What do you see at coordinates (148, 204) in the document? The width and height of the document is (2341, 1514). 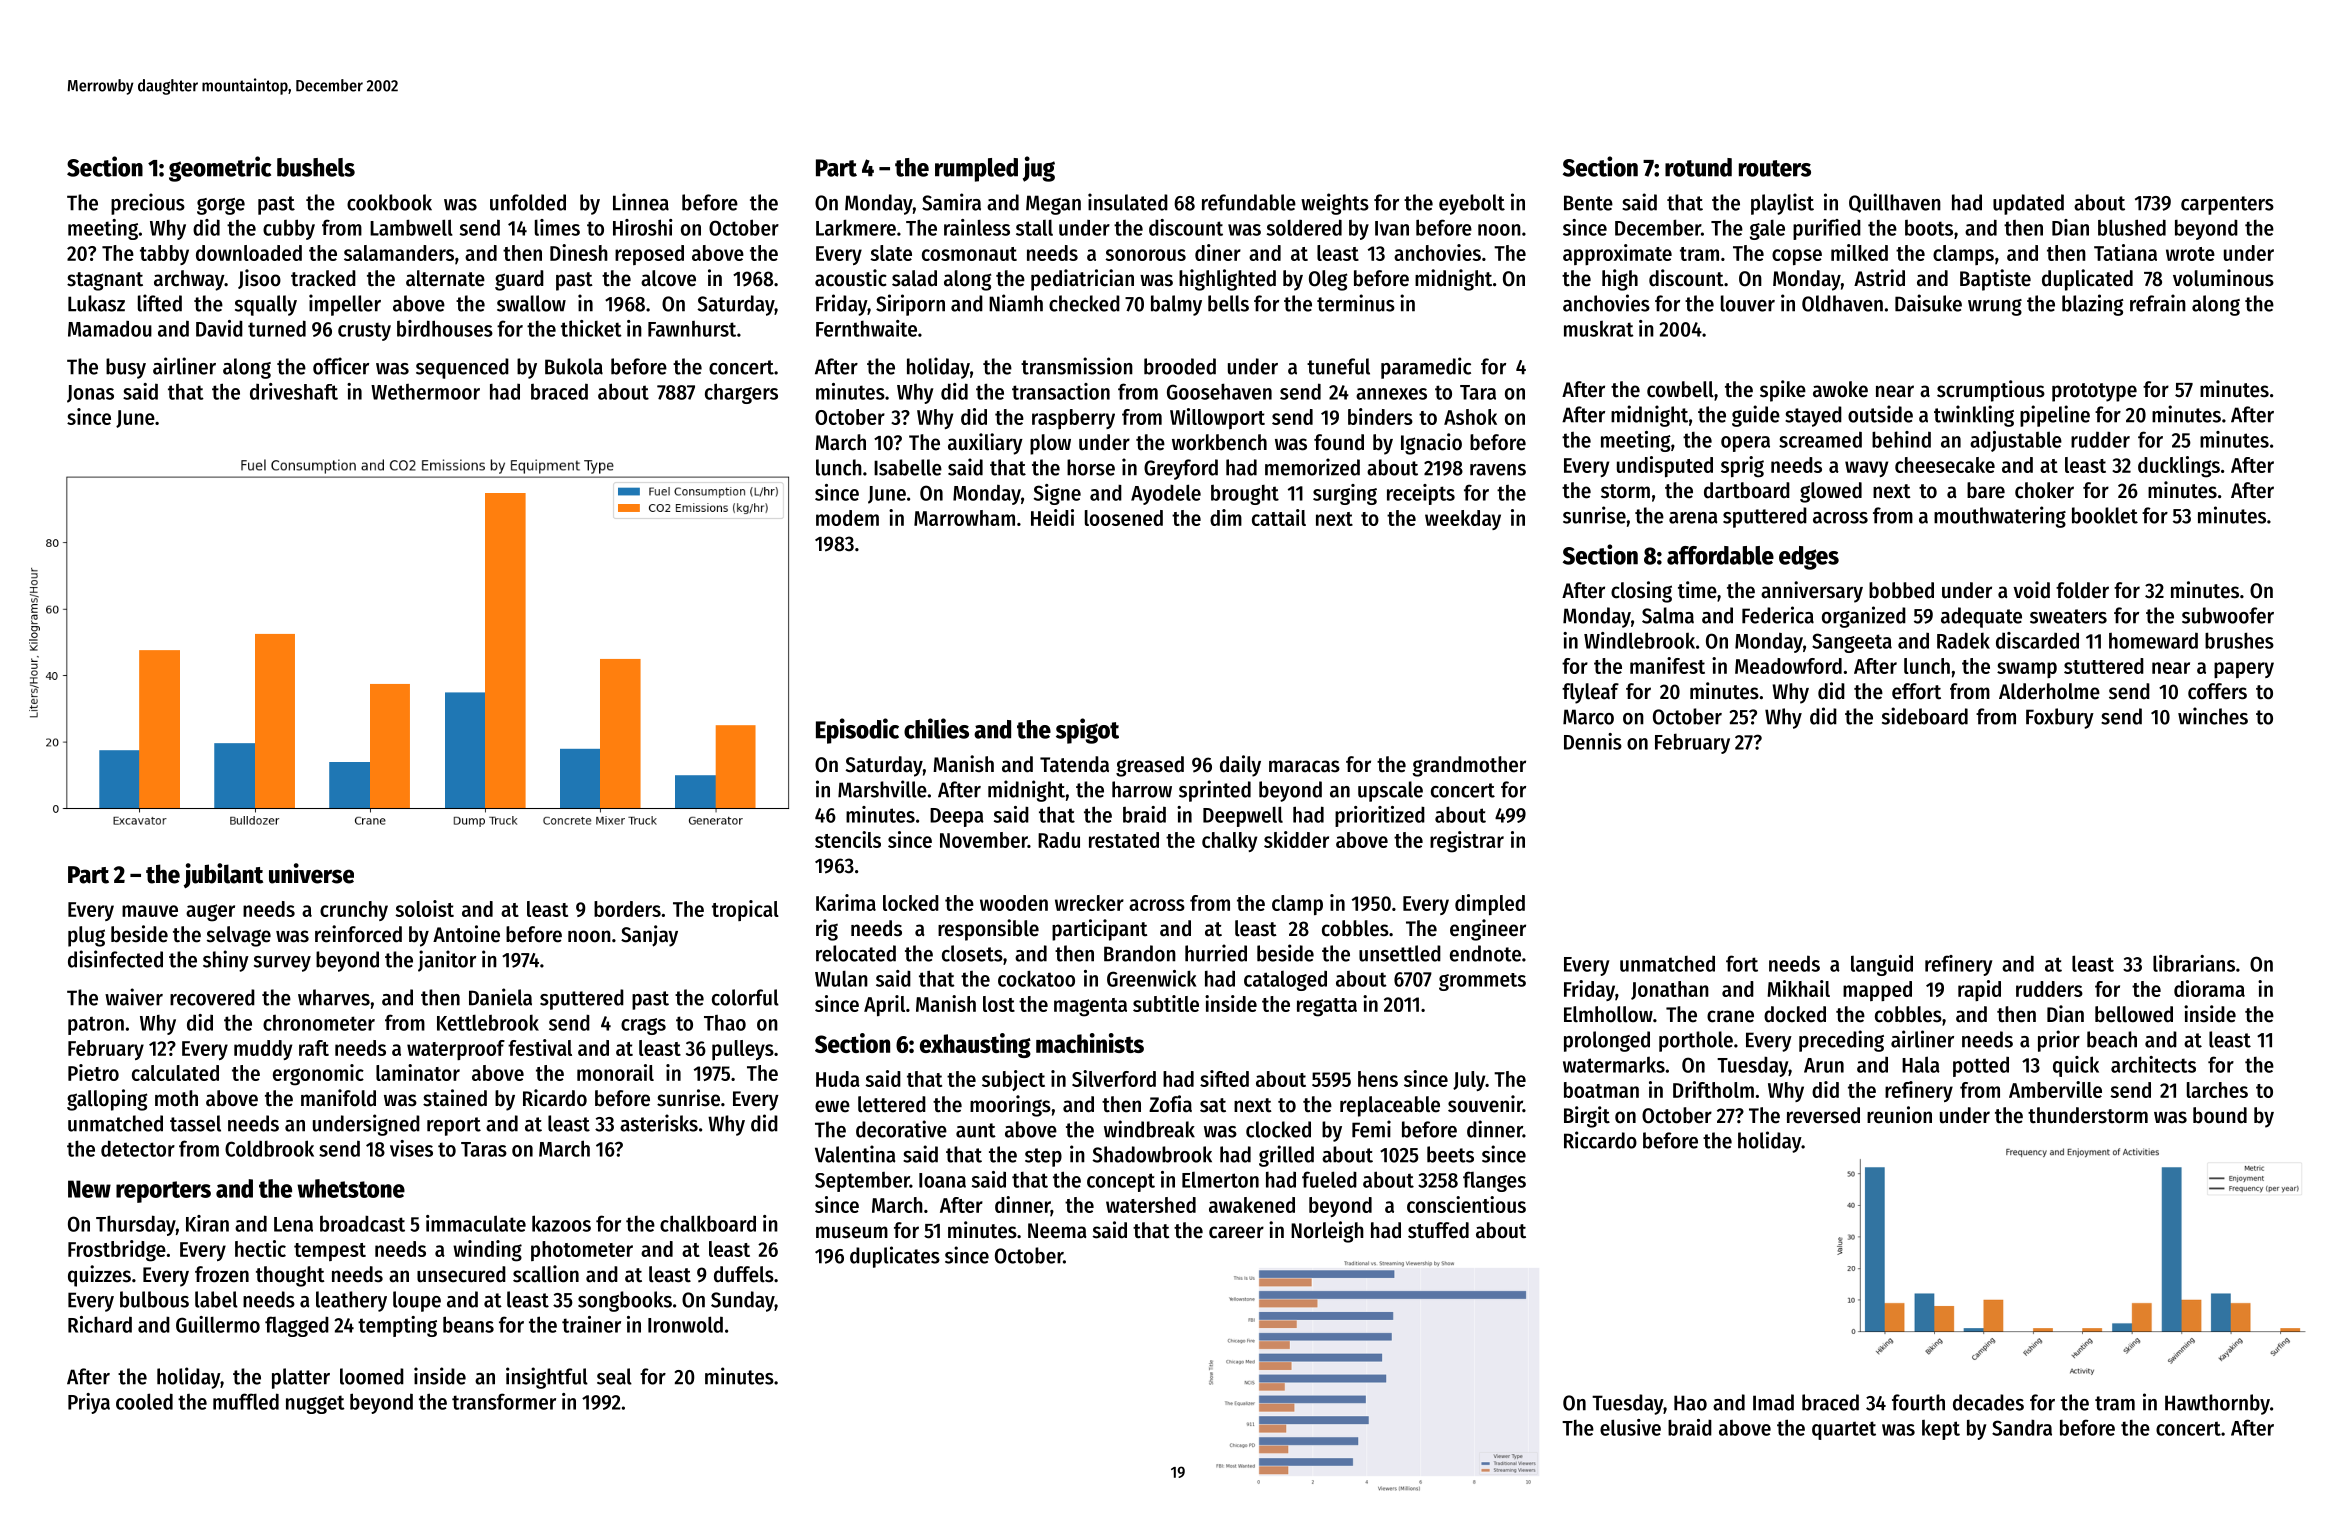 I see `precious` at bounding box center [148, 204].
